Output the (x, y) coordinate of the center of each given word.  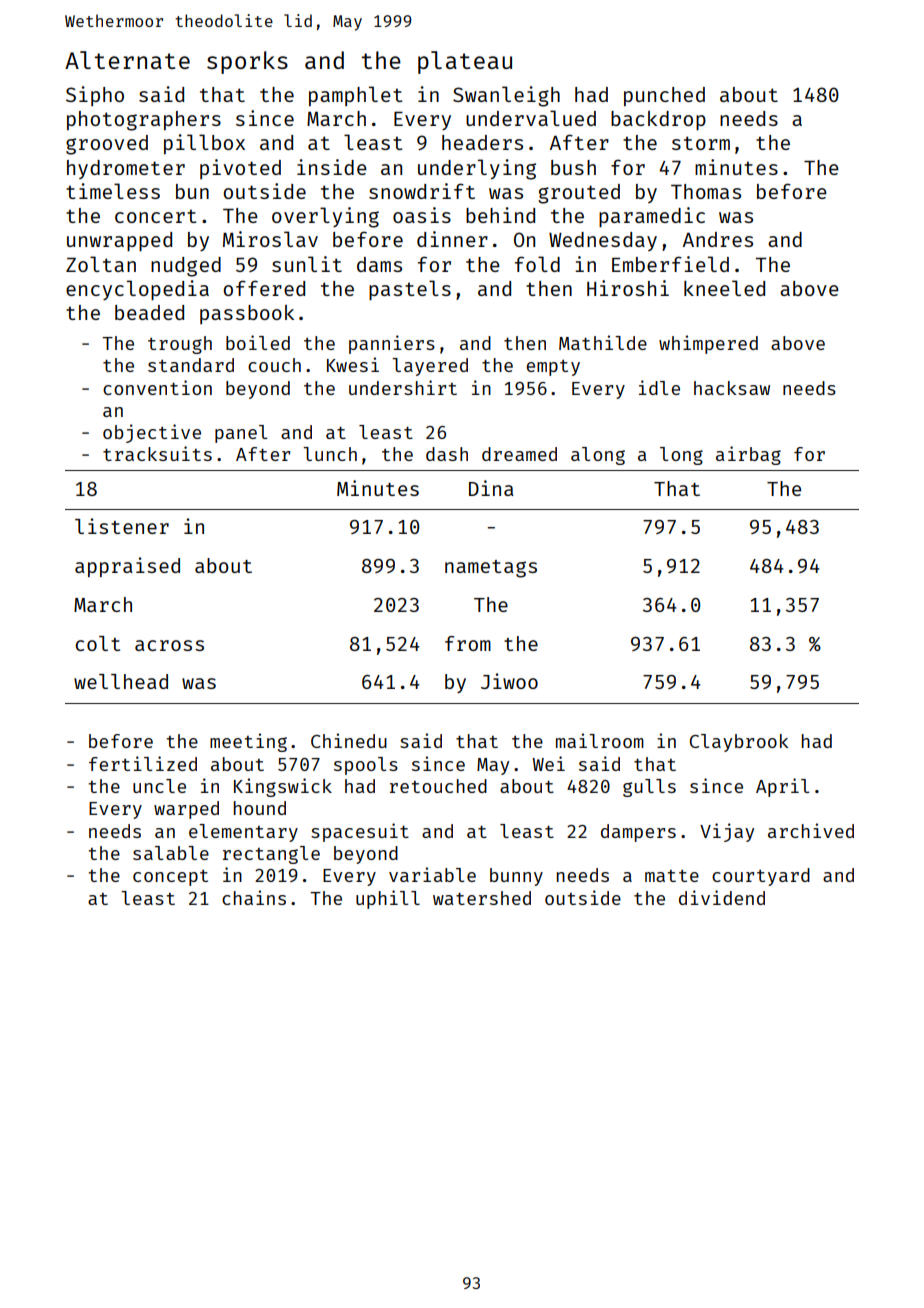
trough (180, 345)
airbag (748, 455)
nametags (491, 569)
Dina (491, 488)
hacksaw (732, 388)
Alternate (127, 60)
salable (171, 853)
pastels (410, 290)
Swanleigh (506, 96)
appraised (127, 567)
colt (97, 643)
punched (664, 96)
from (468, 643)
